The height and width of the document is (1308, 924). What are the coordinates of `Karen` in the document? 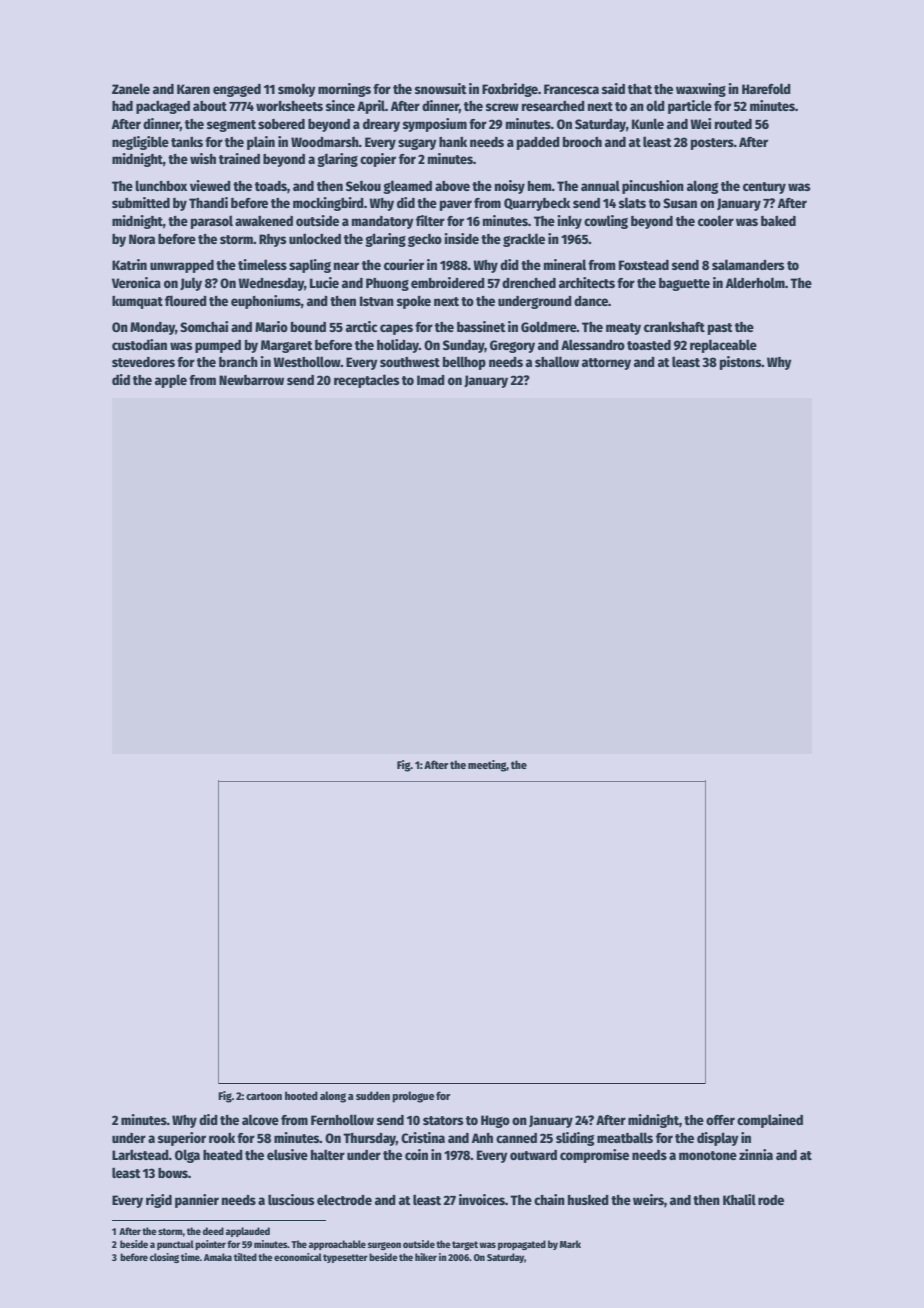 It's located at (193, 89).
